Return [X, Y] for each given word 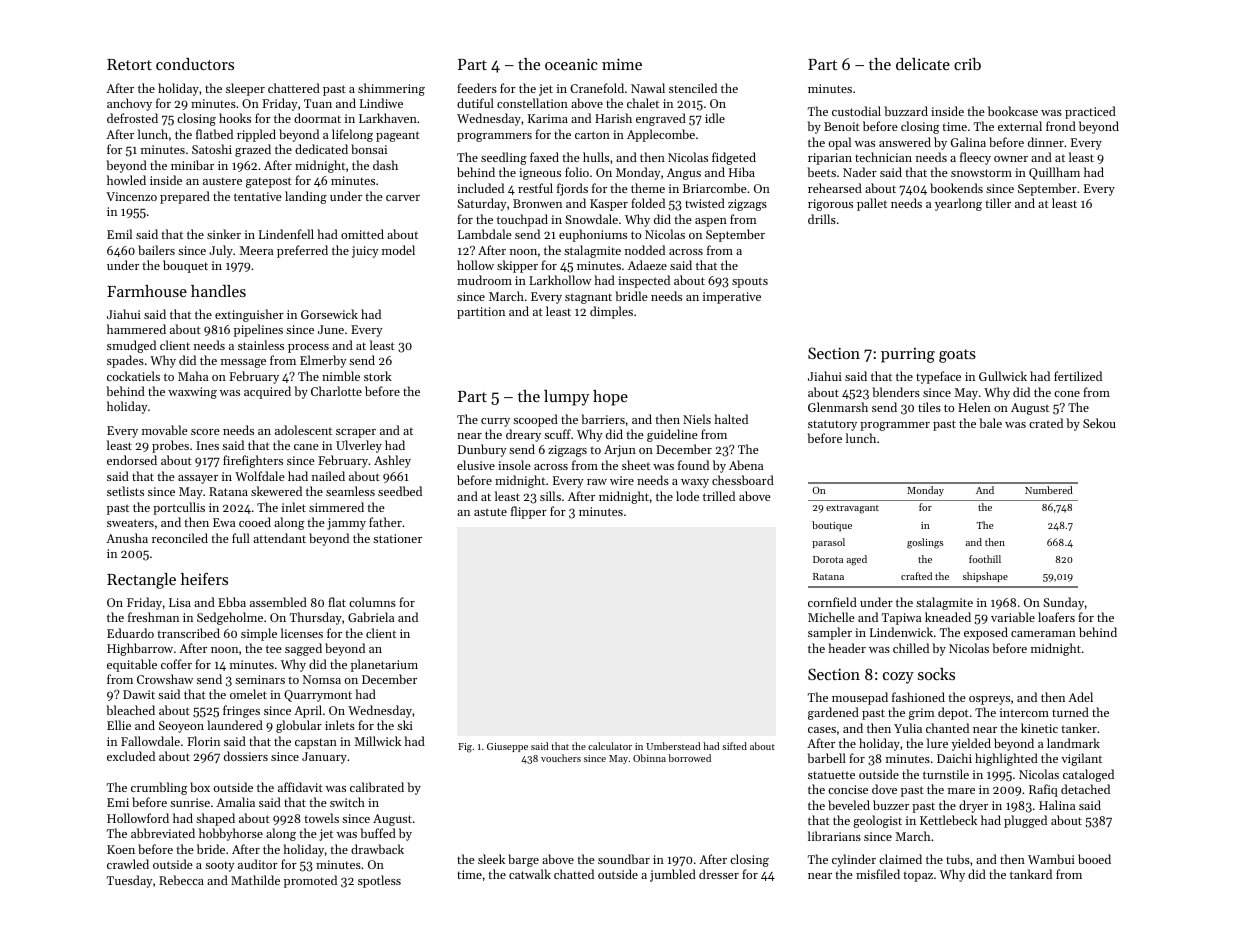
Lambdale [485, 234]
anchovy [129, 104]
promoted [310, 881]
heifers [204, 578]
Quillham [1054, 173]
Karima [548, 118]
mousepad [860, 698]
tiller [998, 203]
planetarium [384, 665]
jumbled [673, 875]
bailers [156, 250]
